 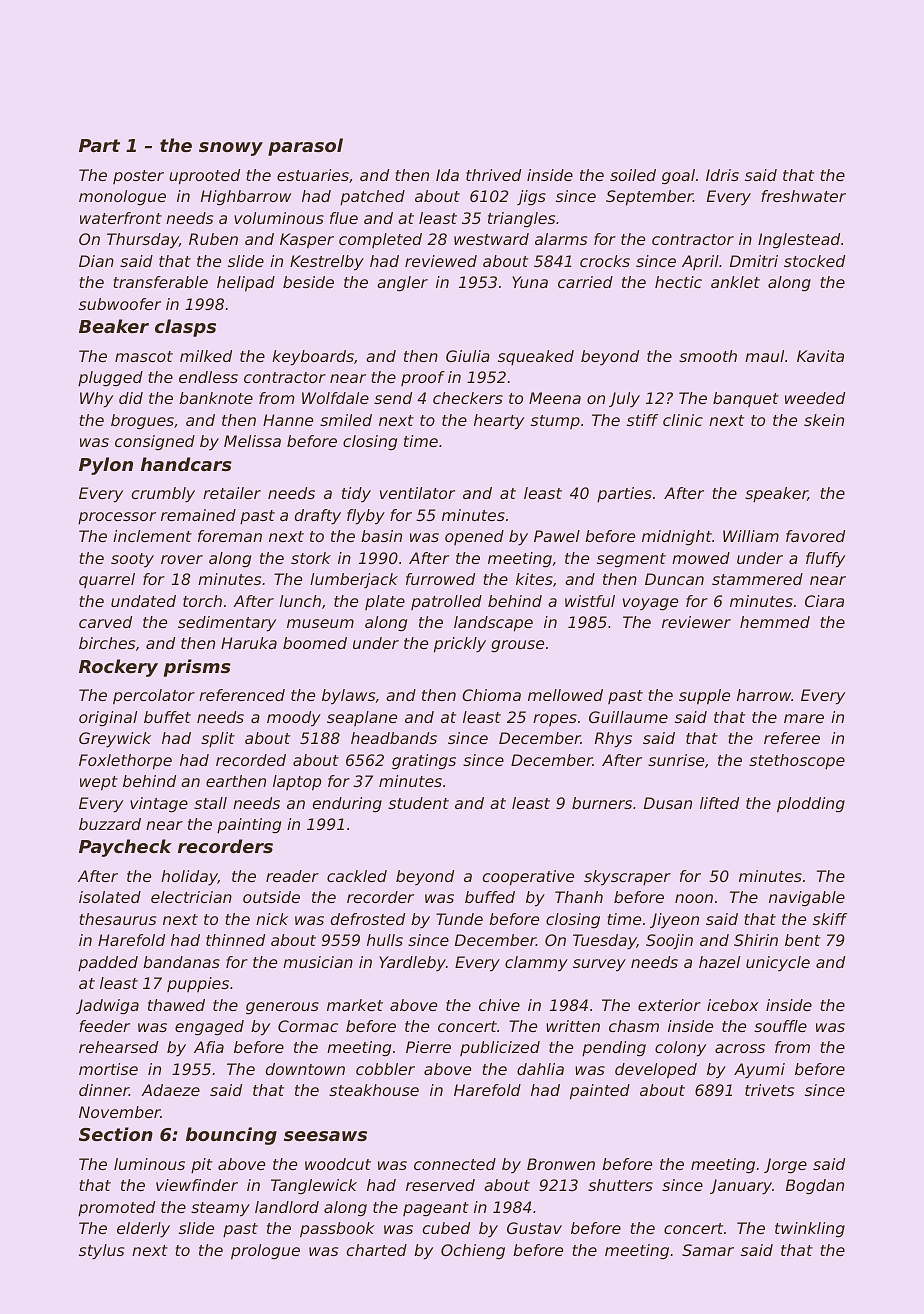 What do you see at coordinates (650, 604) in the screenshot?
I see `voyage` at bounding box center [650, 604].
